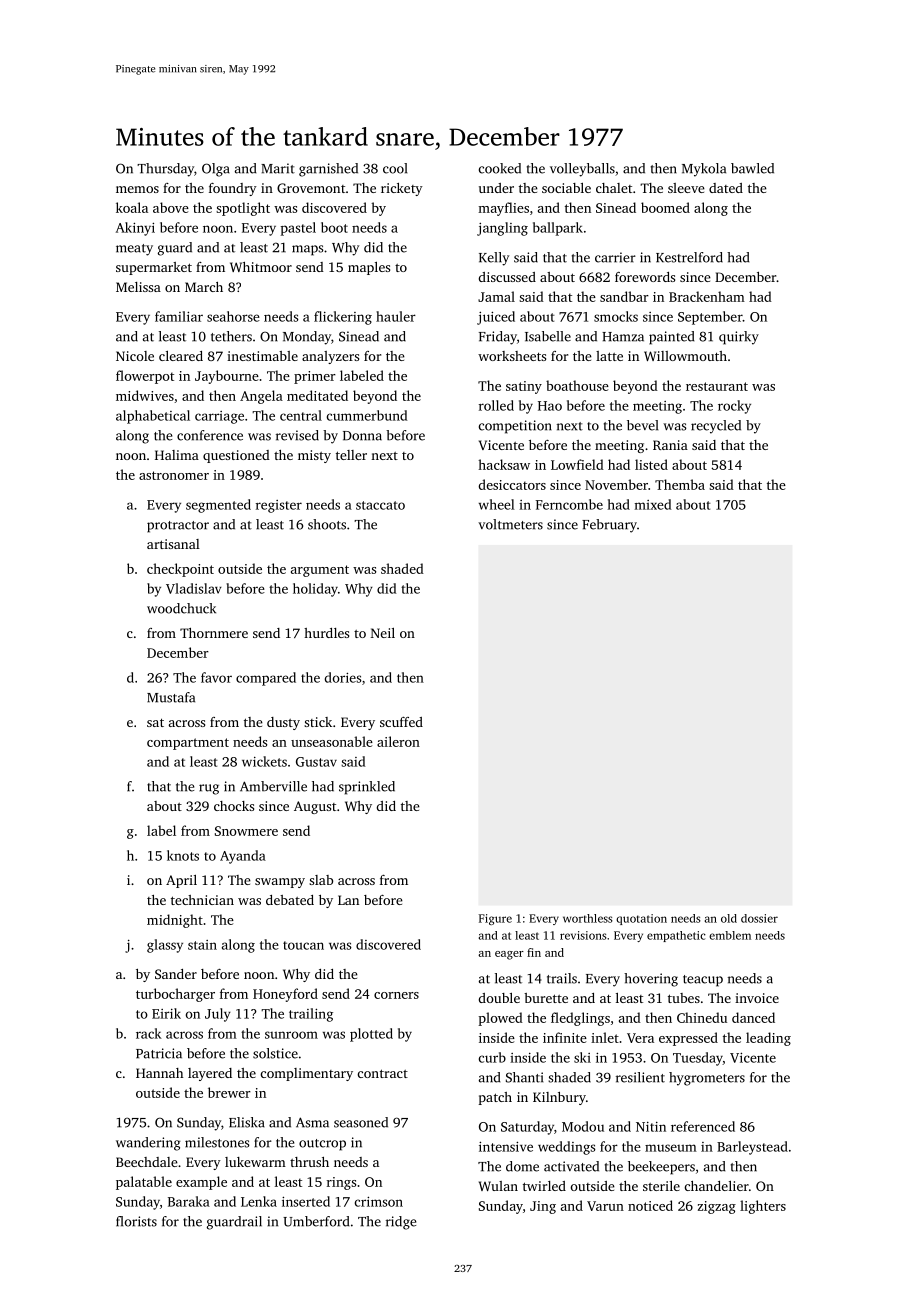  I want to click on dossier, so click(759, 918).
